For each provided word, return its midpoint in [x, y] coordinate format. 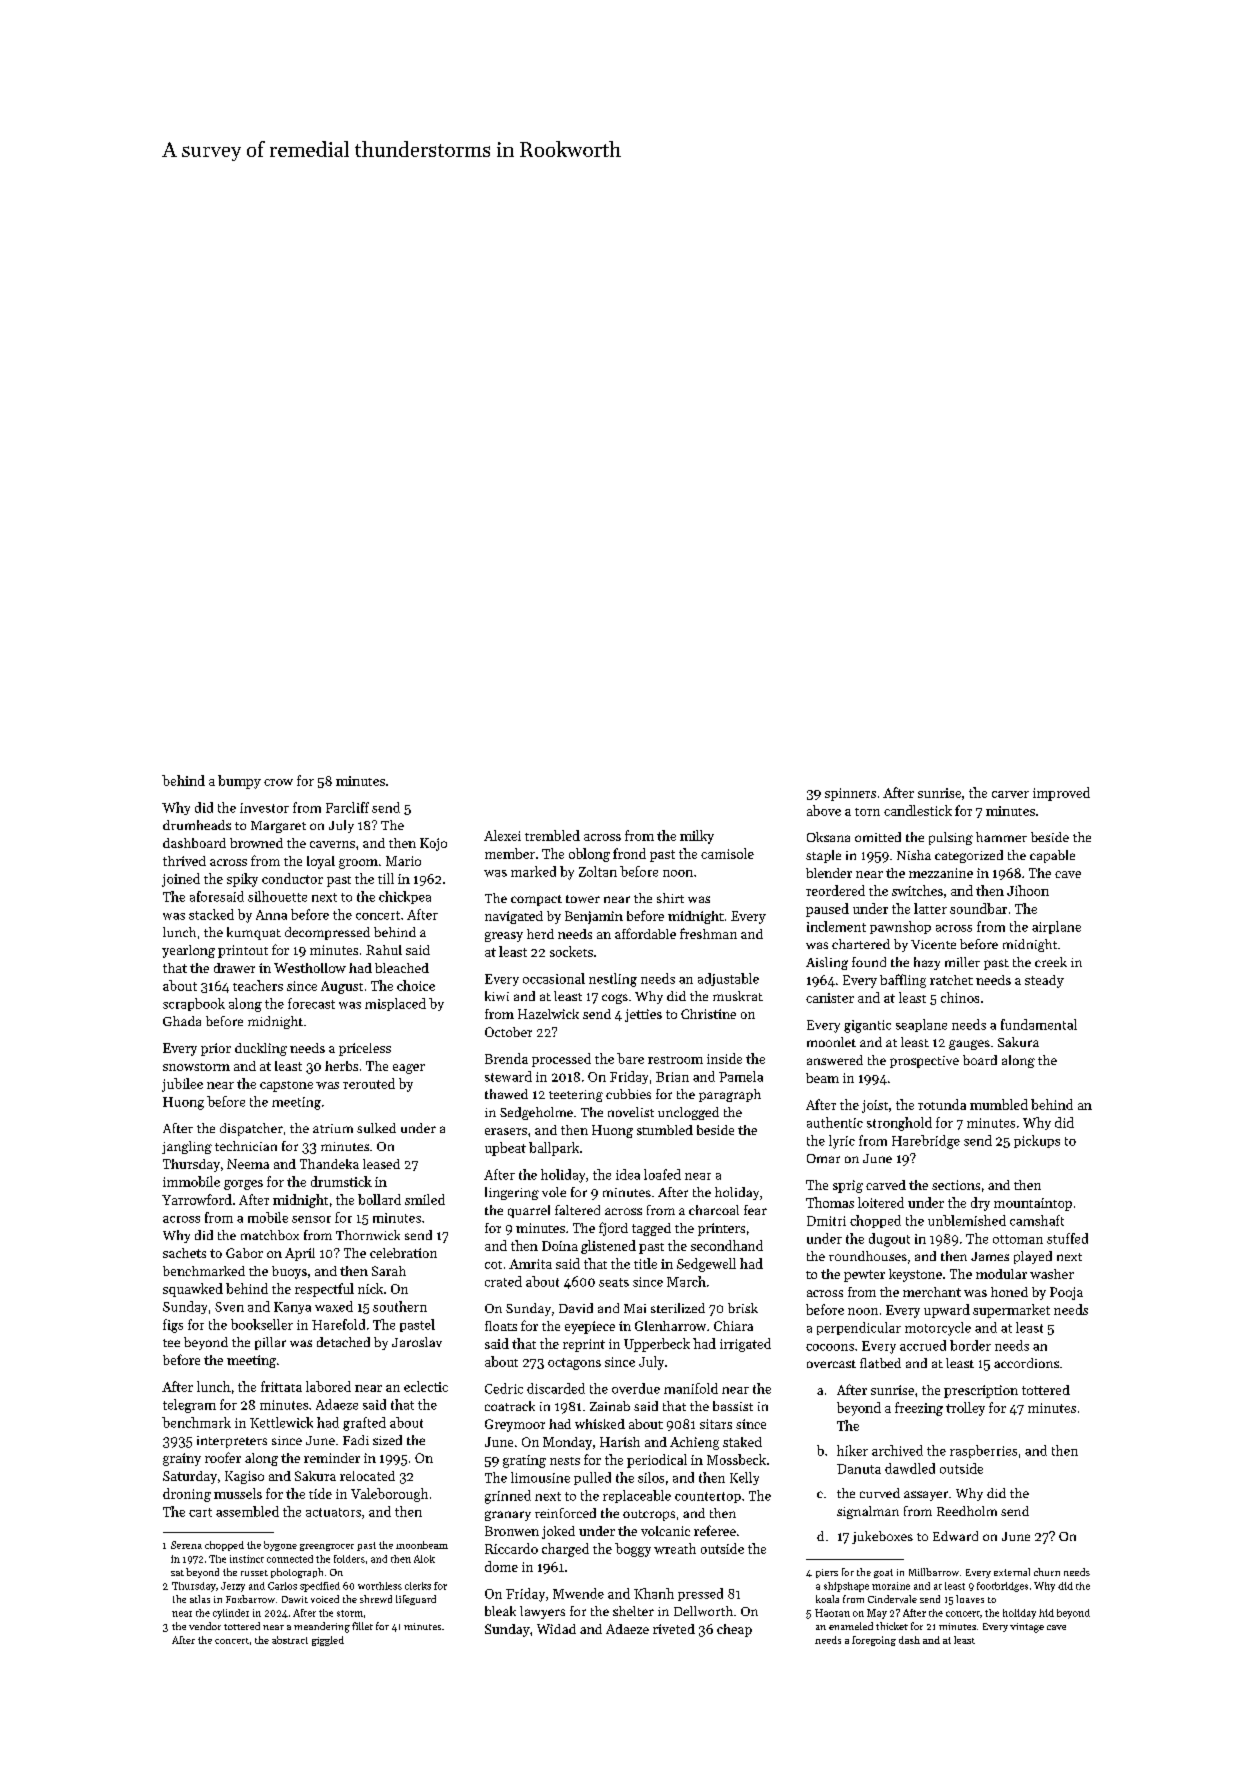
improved [1061, 794]
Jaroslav [417, 1342]
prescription [981, 1391]
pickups [1037, 1141]
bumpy [239, 782]
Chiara [733, 1326]
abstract [290, 1640]
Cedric [504, 1388]
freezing [919, 1409]
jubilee [182, 1085]
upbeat [505, 1149]
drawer [234, 968]
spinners [850, 794]
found [869, 962]
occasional [554, 978]
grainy [182, 1459]
